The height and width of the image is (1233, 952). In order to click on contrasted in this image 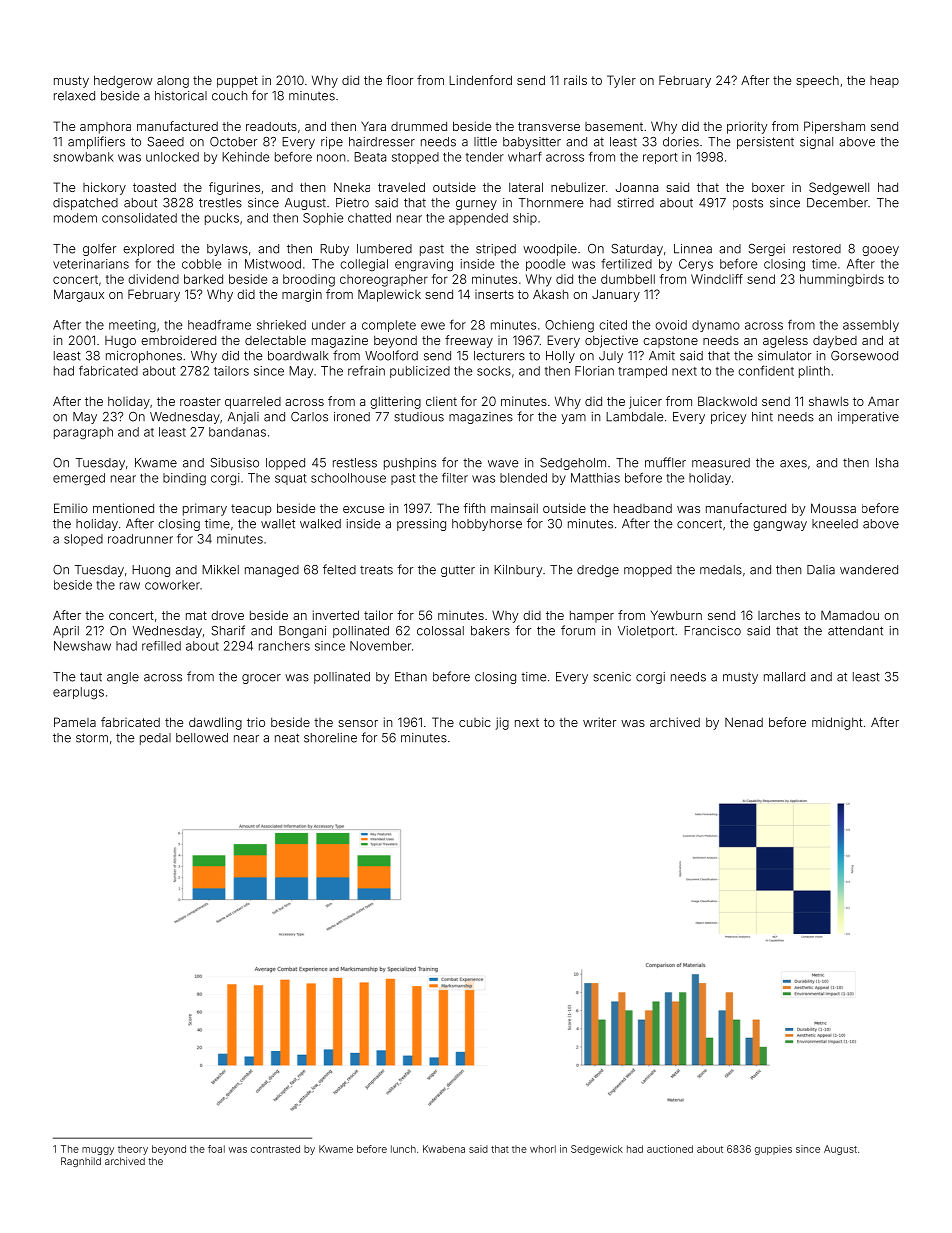, I will do `click(275, 1149)`.
